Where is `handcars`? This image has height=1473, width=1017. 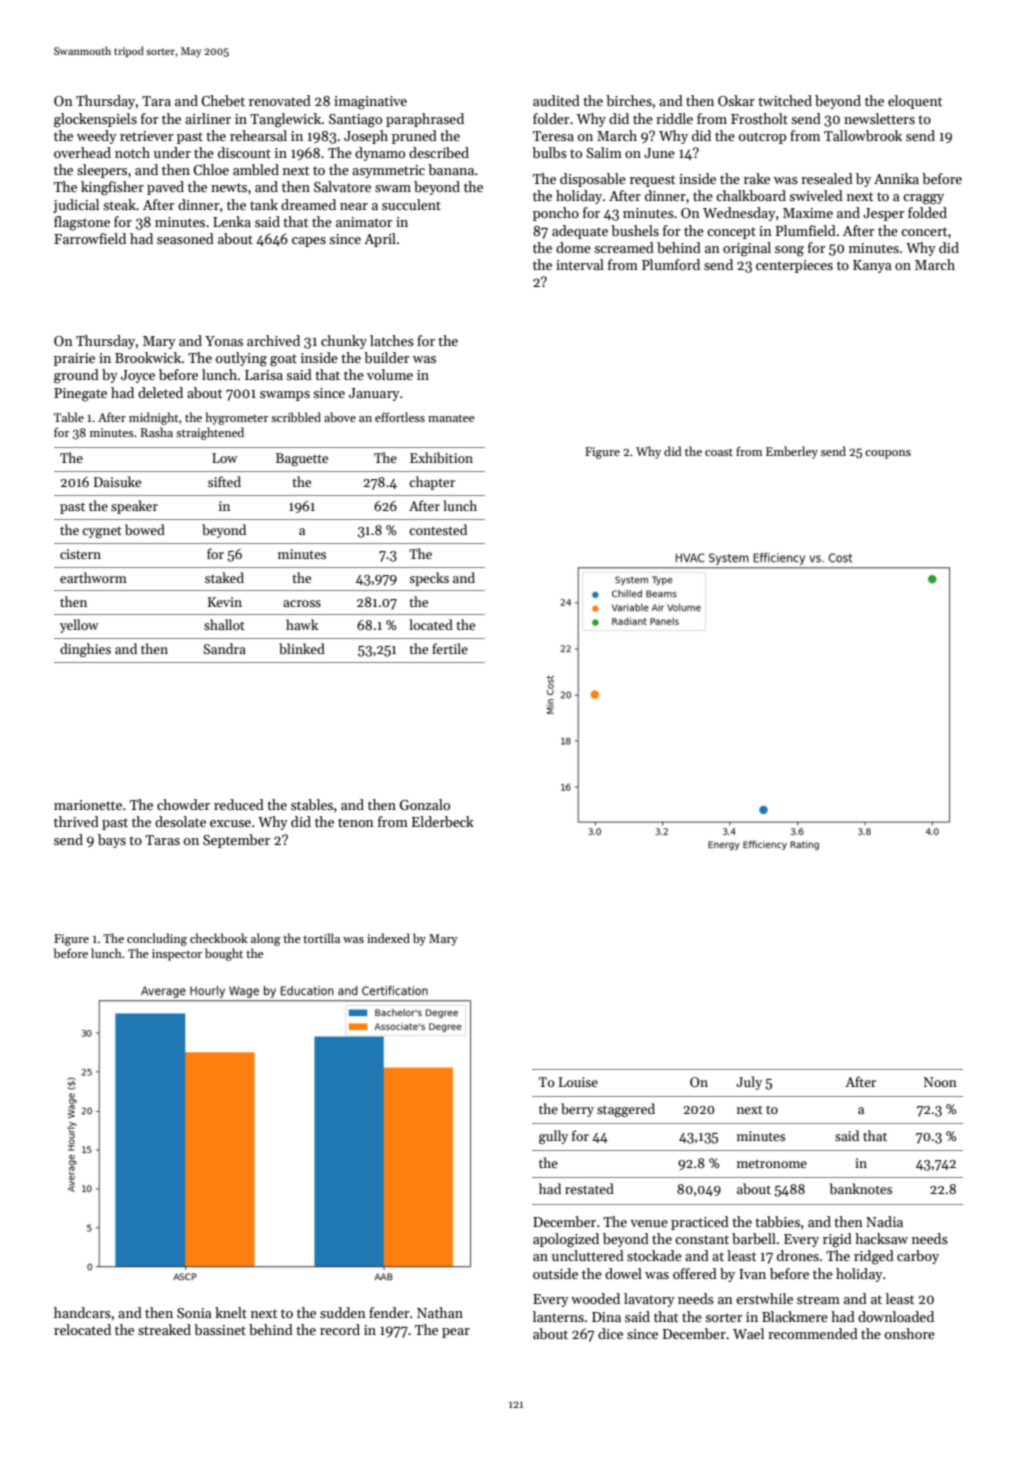
handcars is located at coordinates (82, 1312).
